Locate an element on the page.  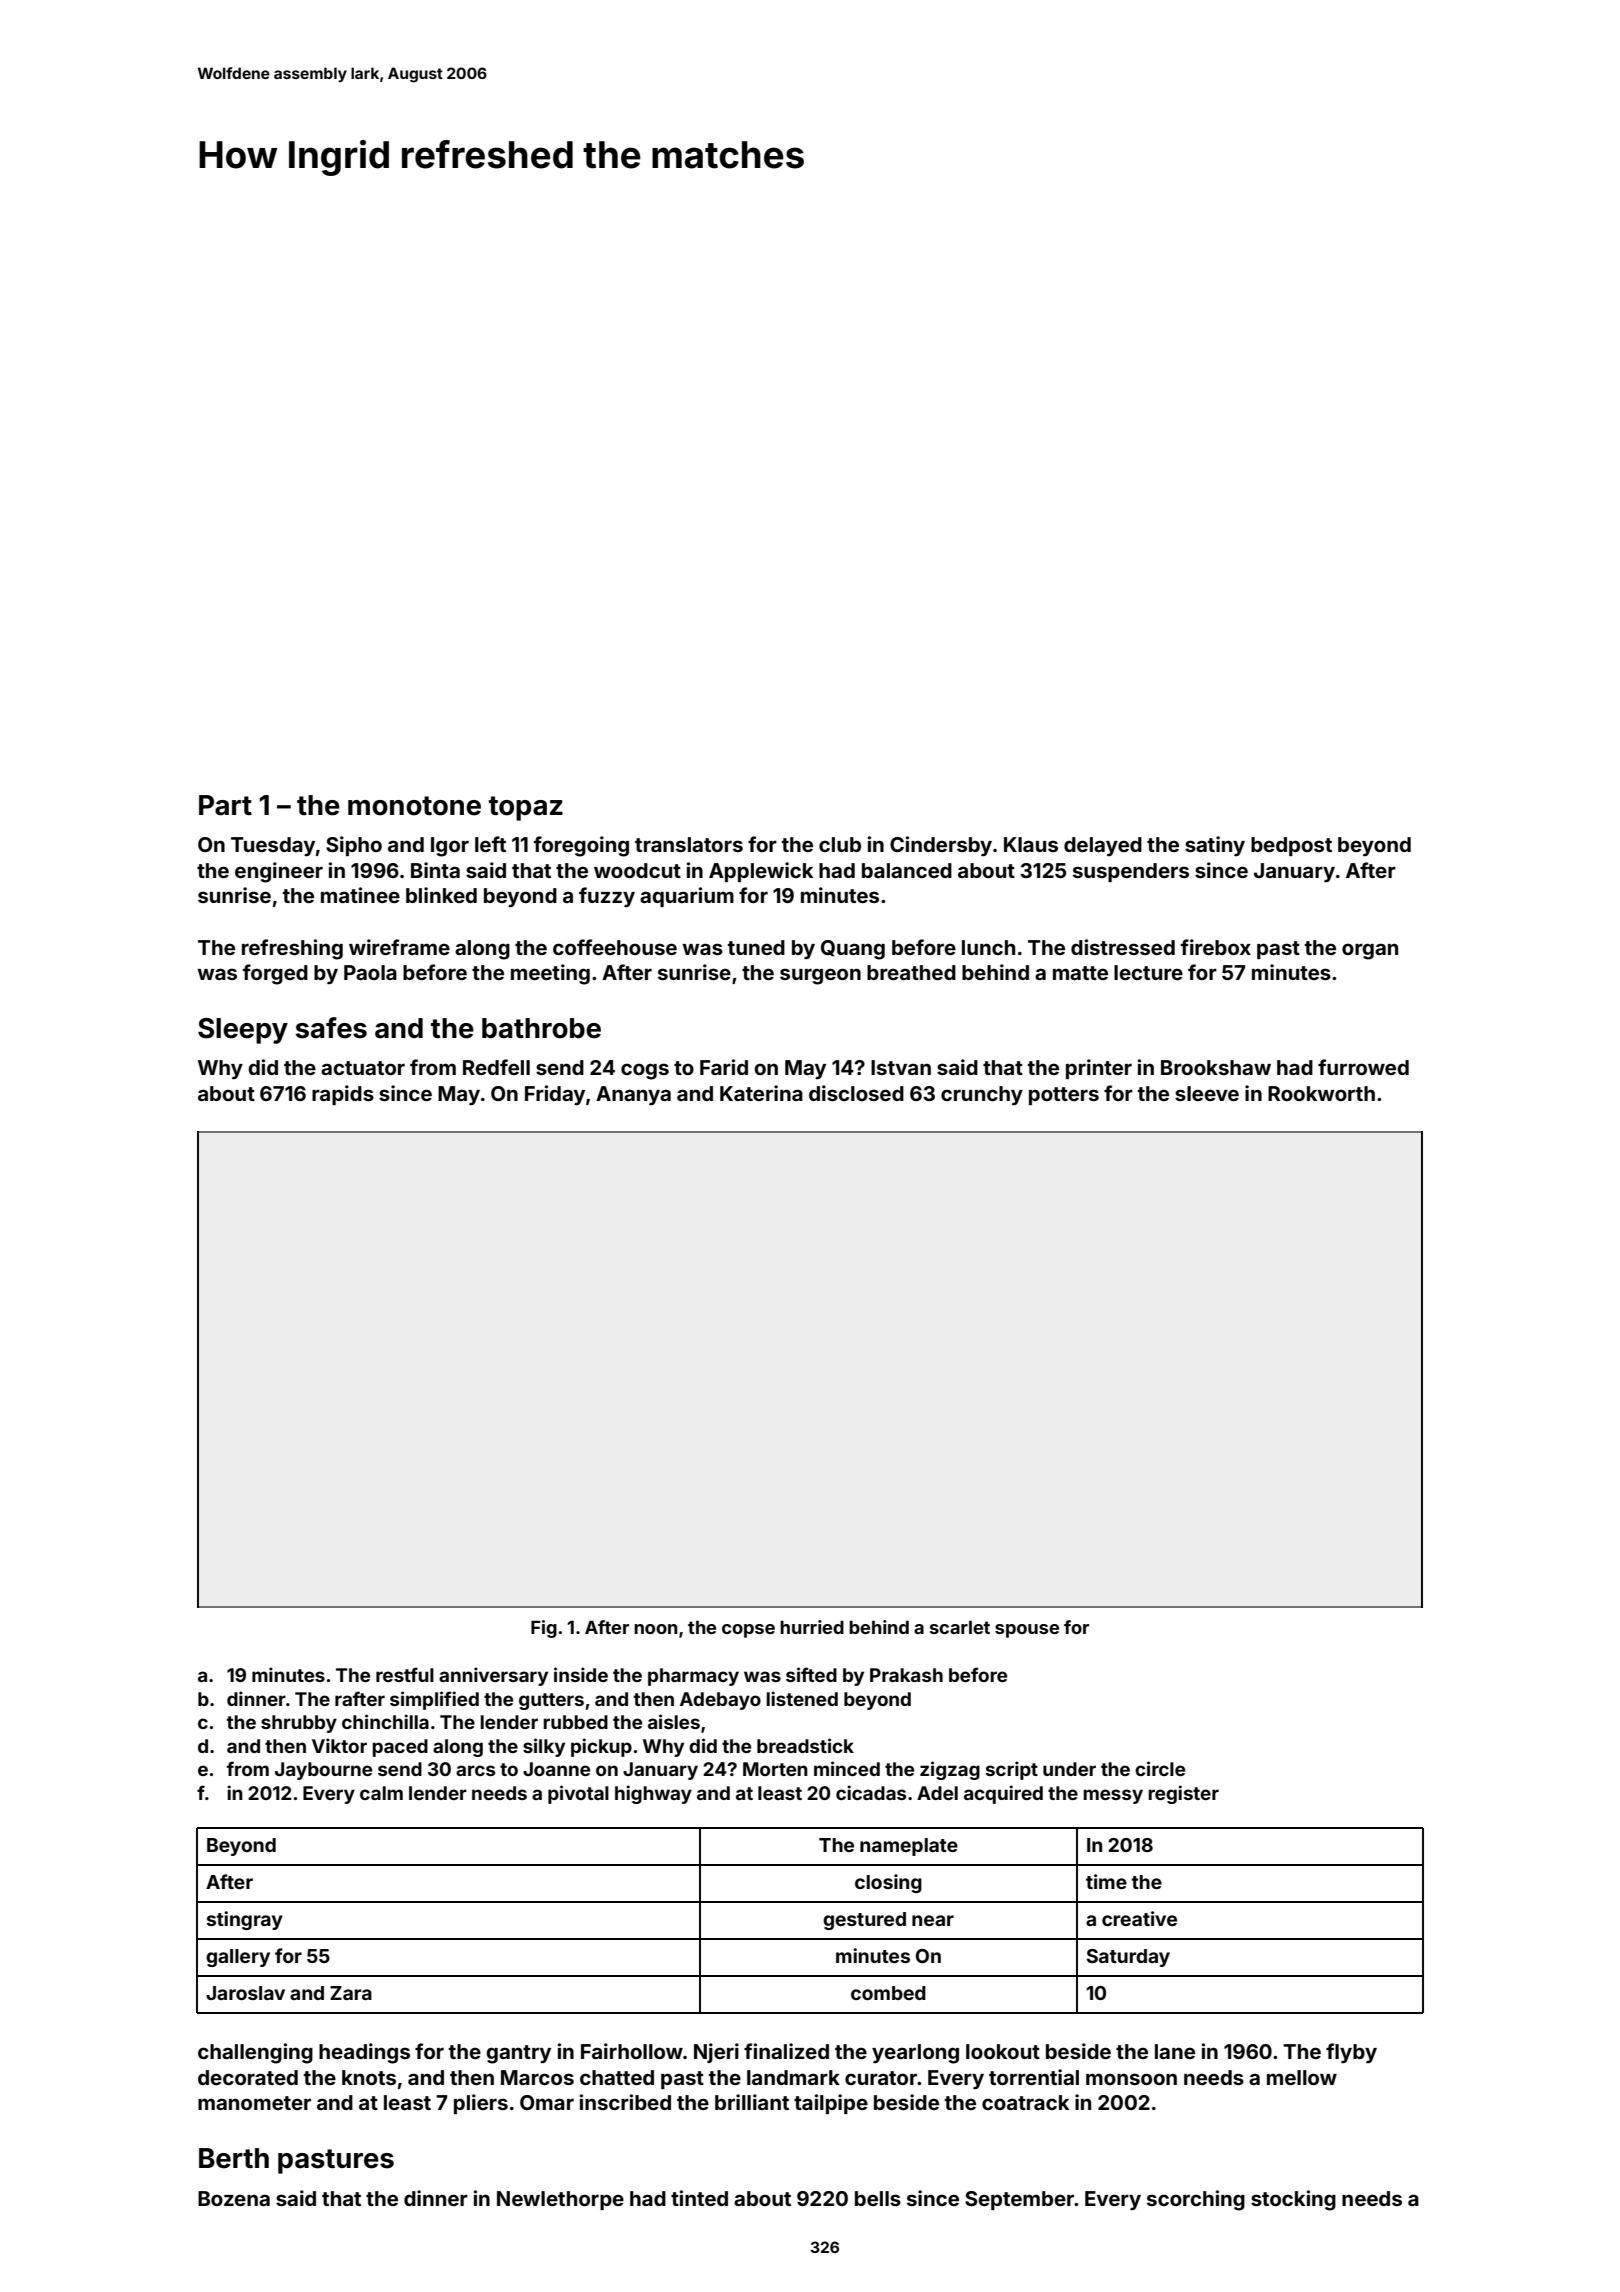
September is located at coordinates (1020, 2200).
